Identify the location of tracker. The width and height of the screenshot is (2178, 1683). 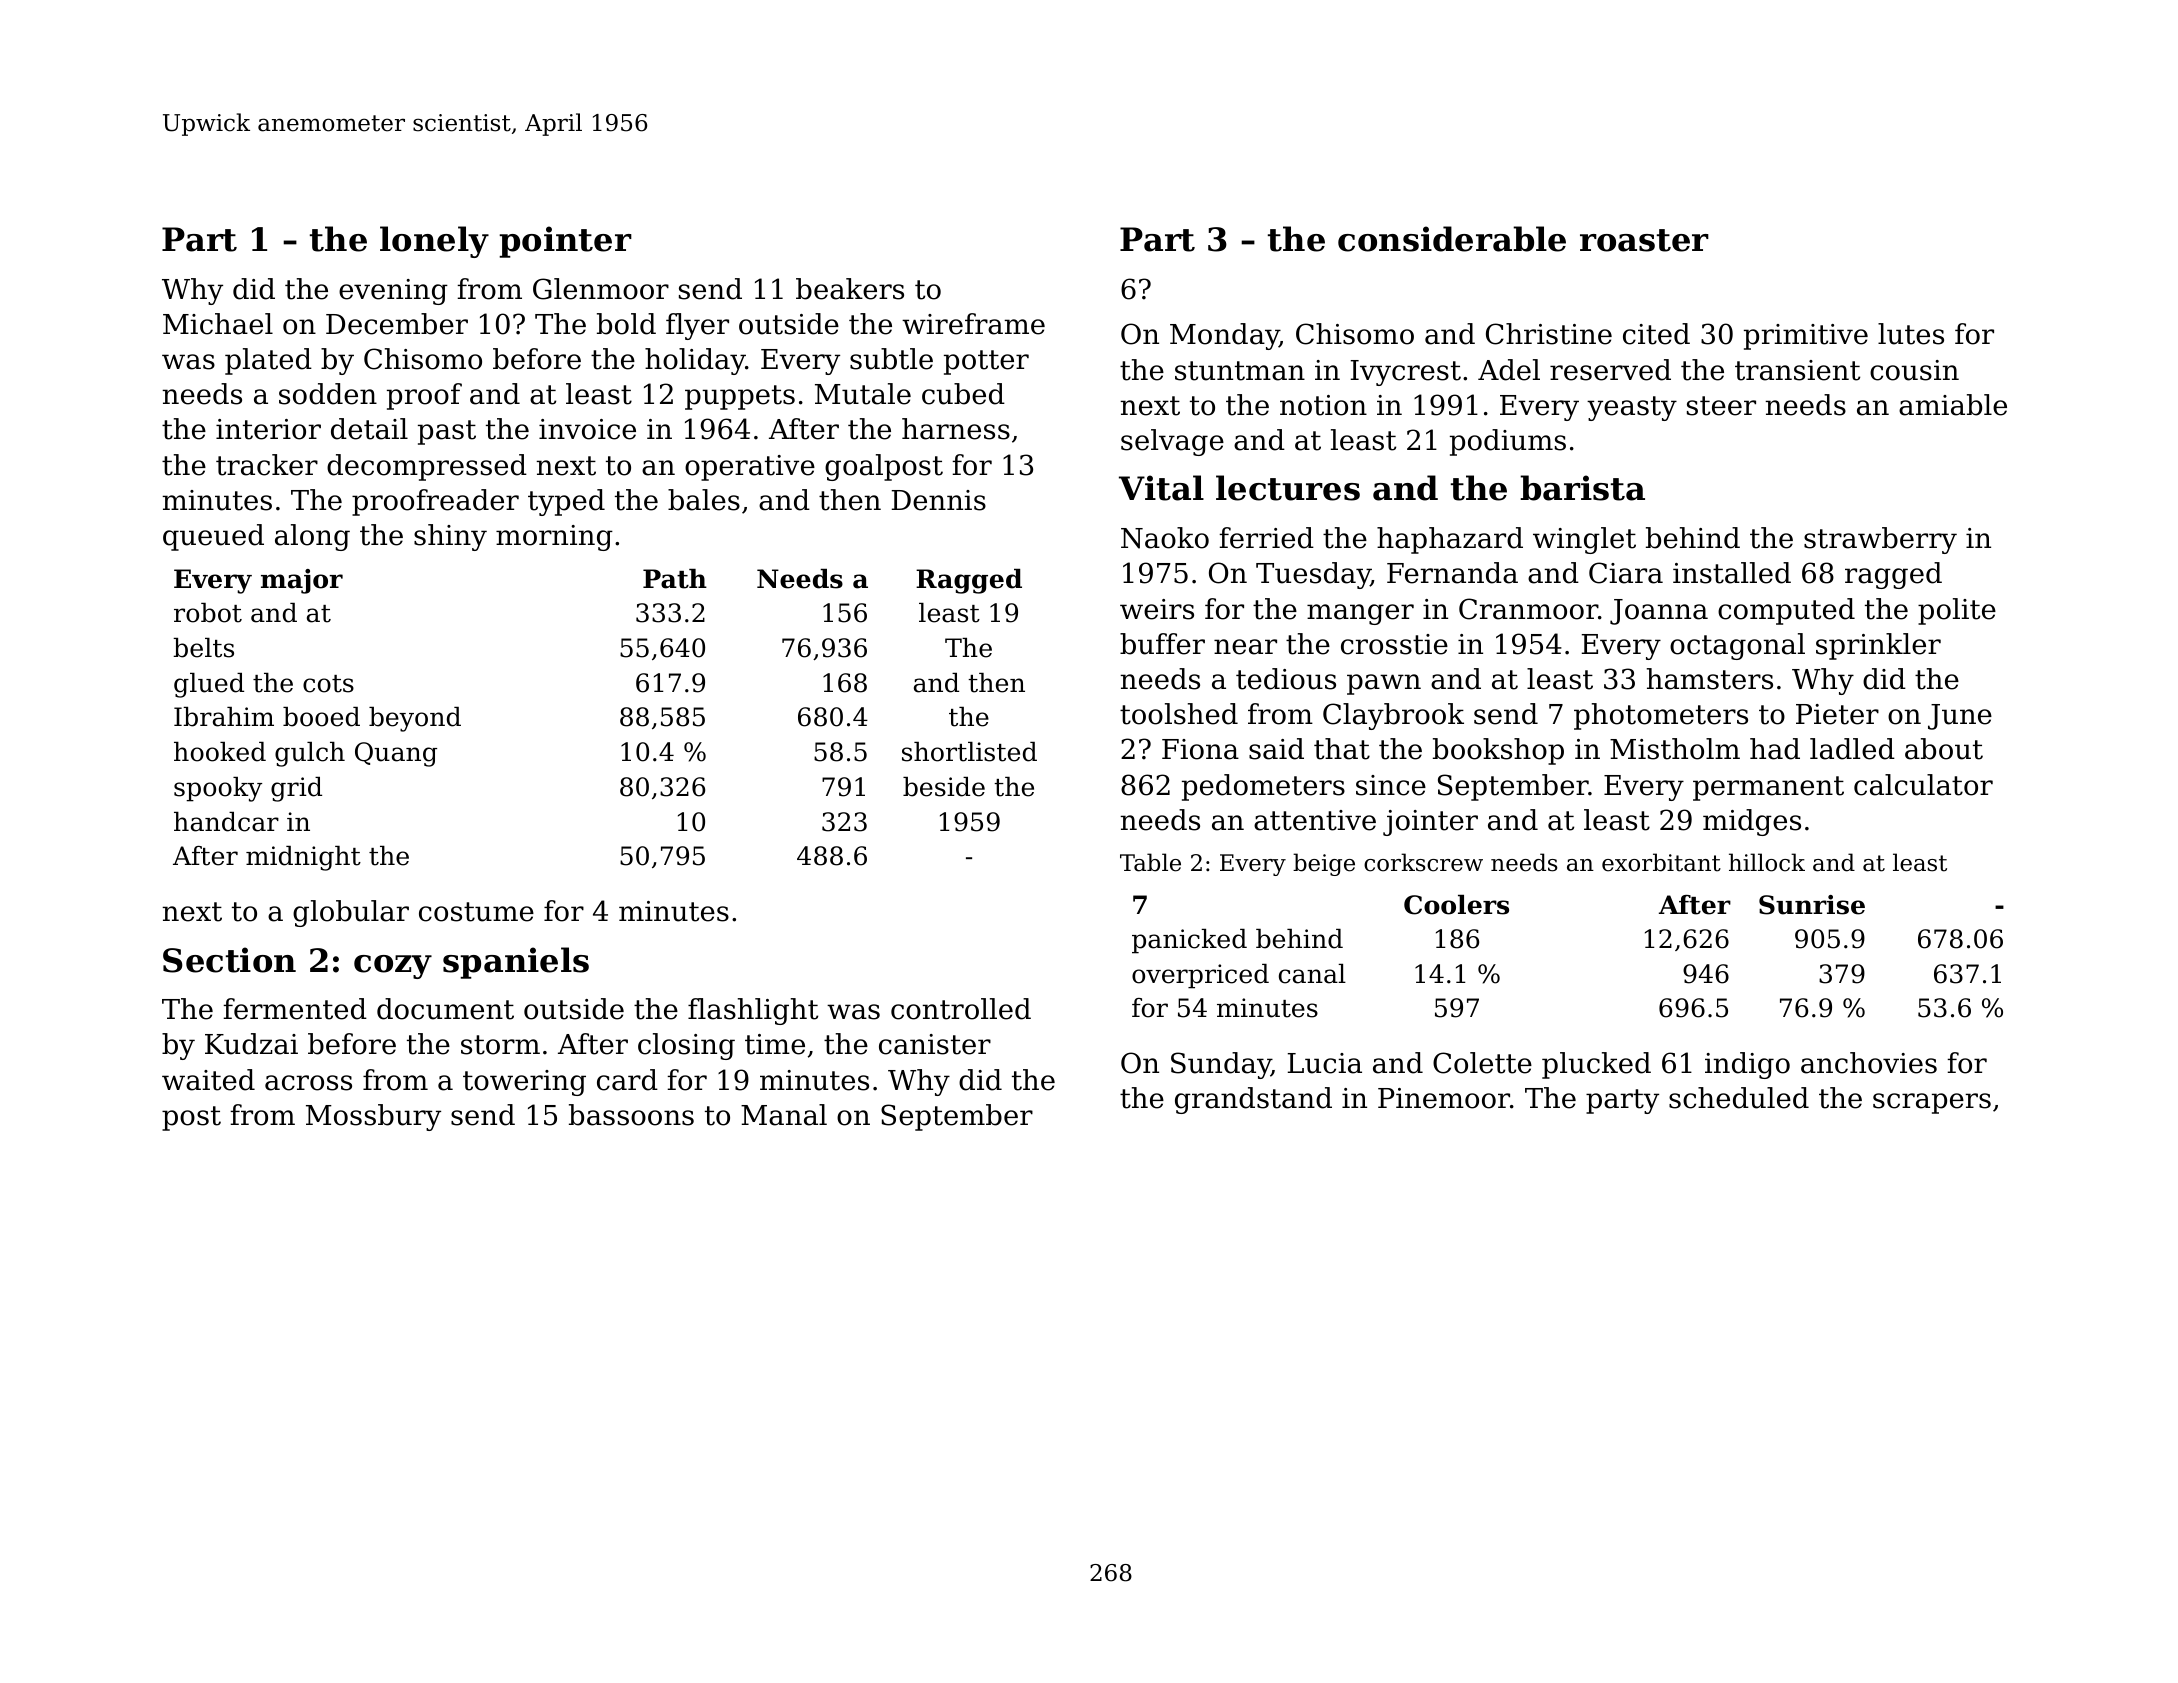
(267, 465).
